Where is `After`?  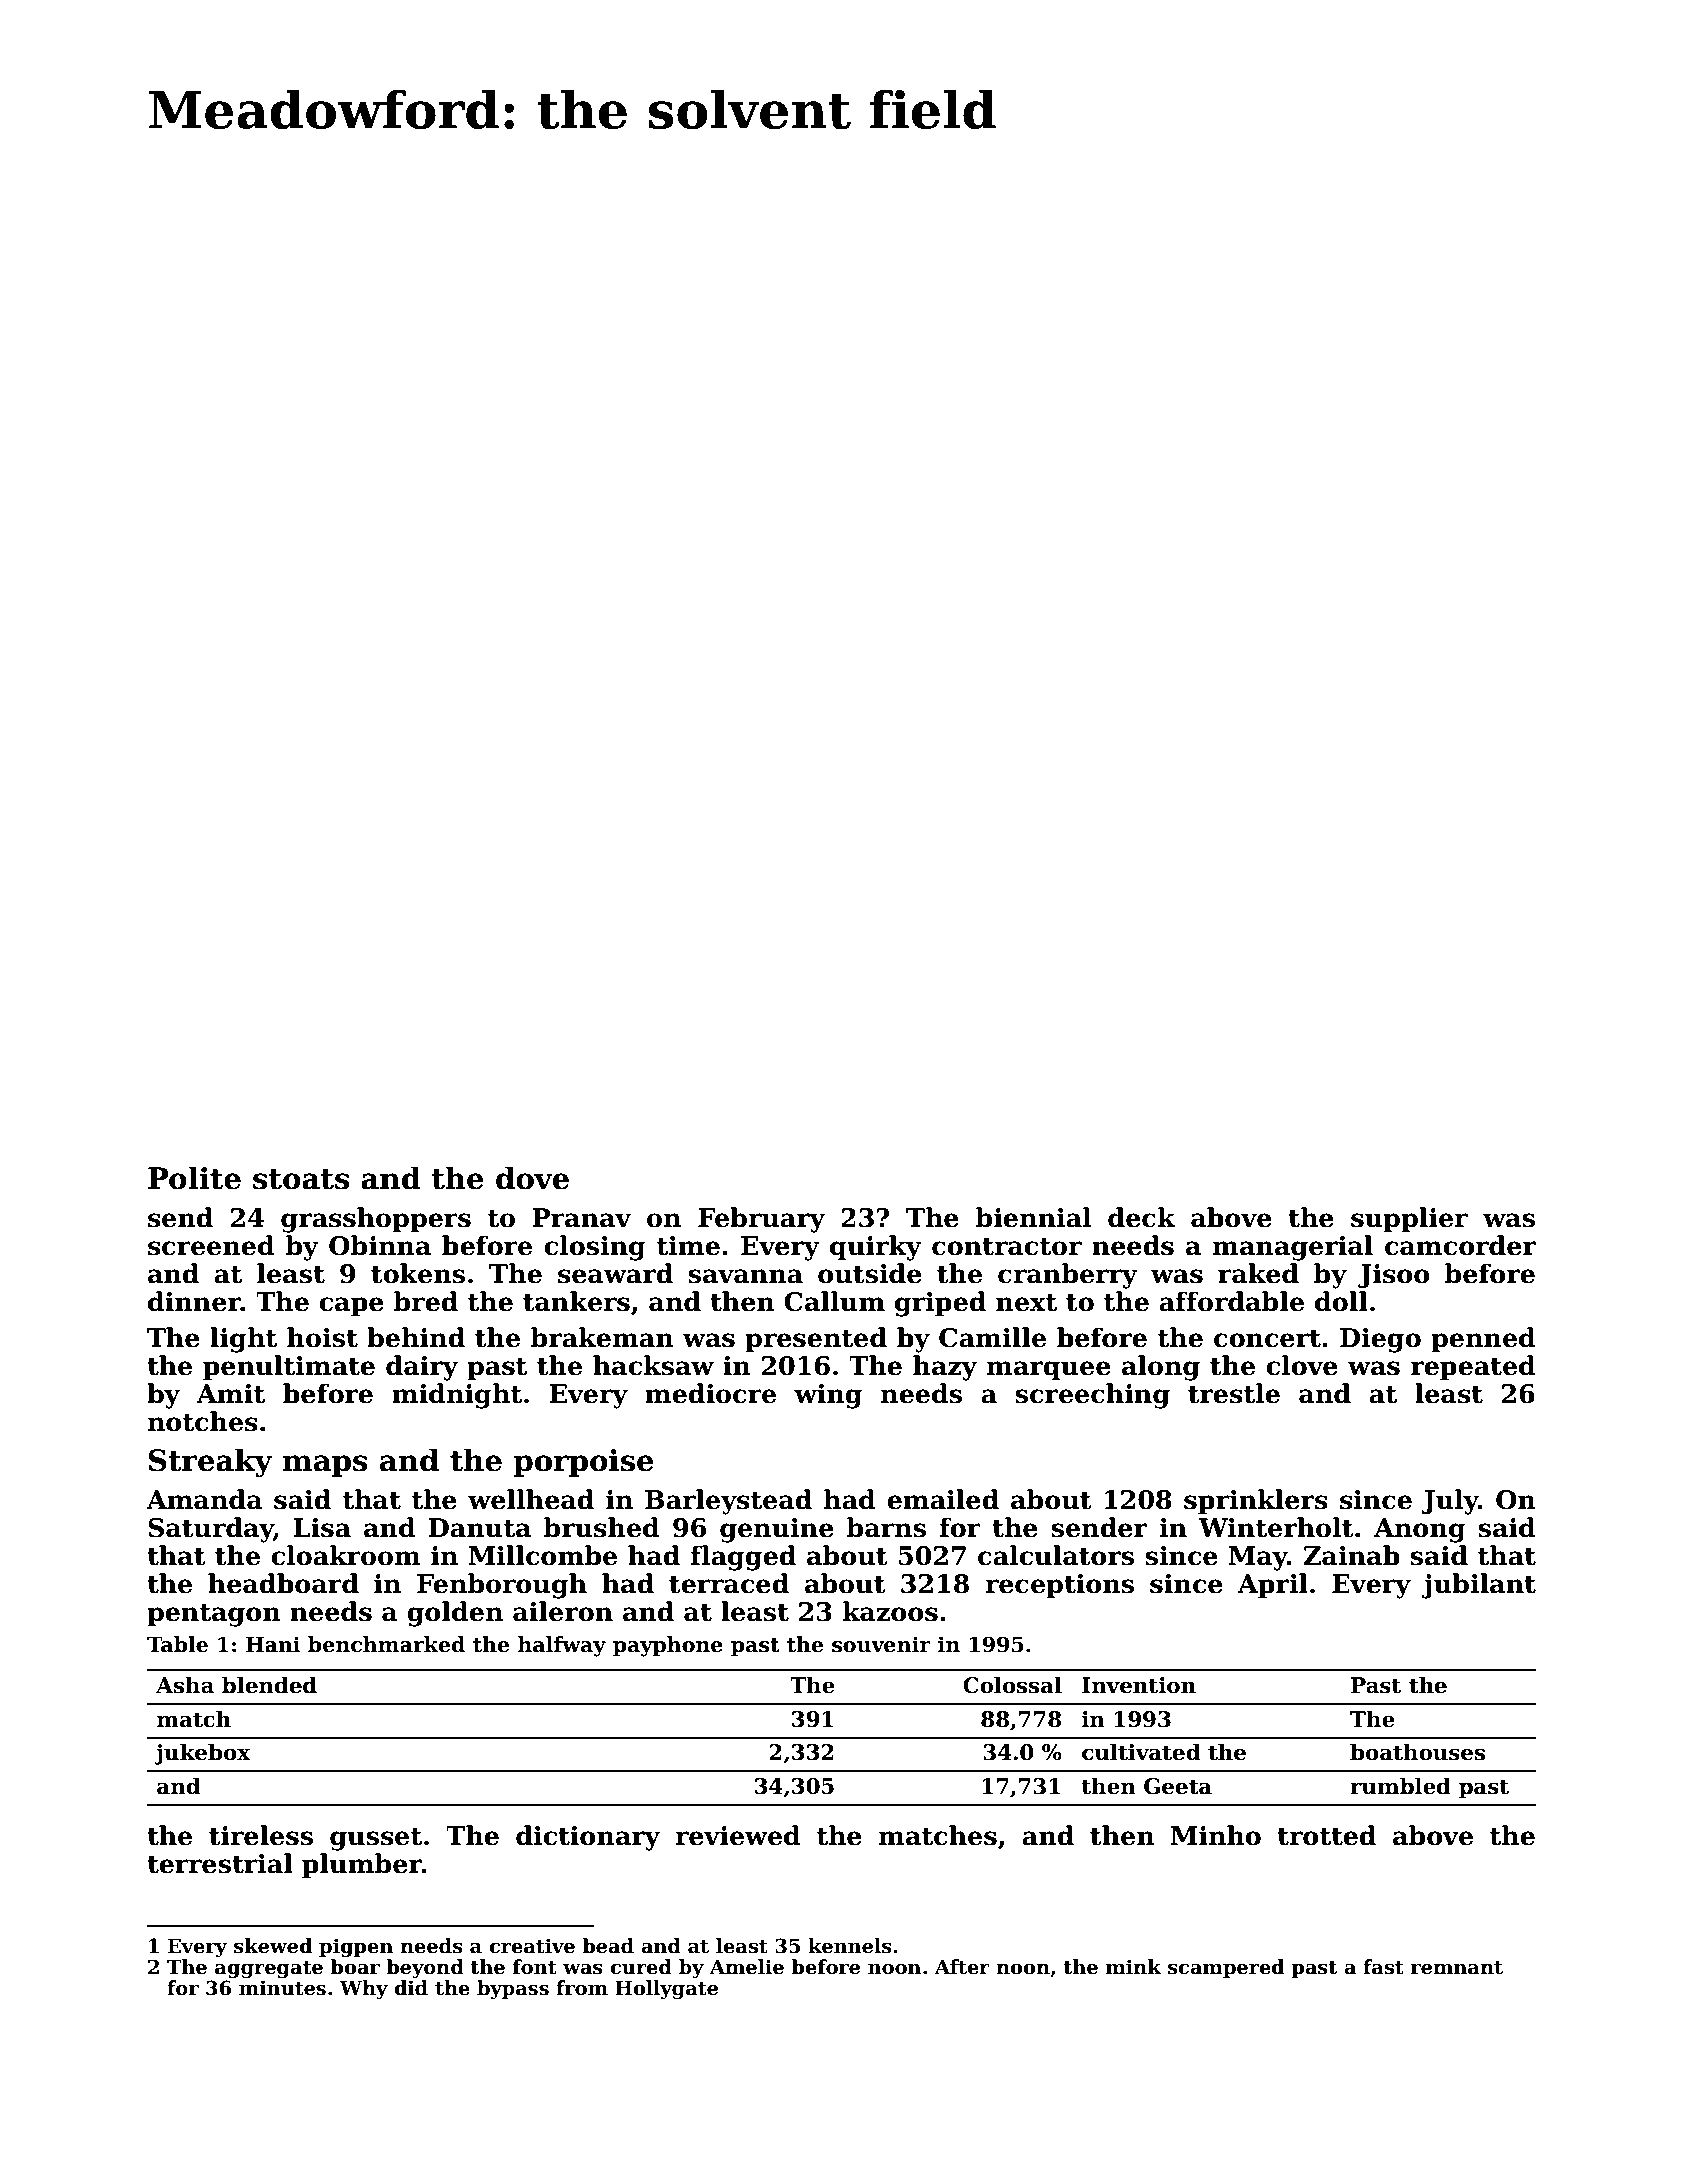 After is located at coordinates (962, 1967).
